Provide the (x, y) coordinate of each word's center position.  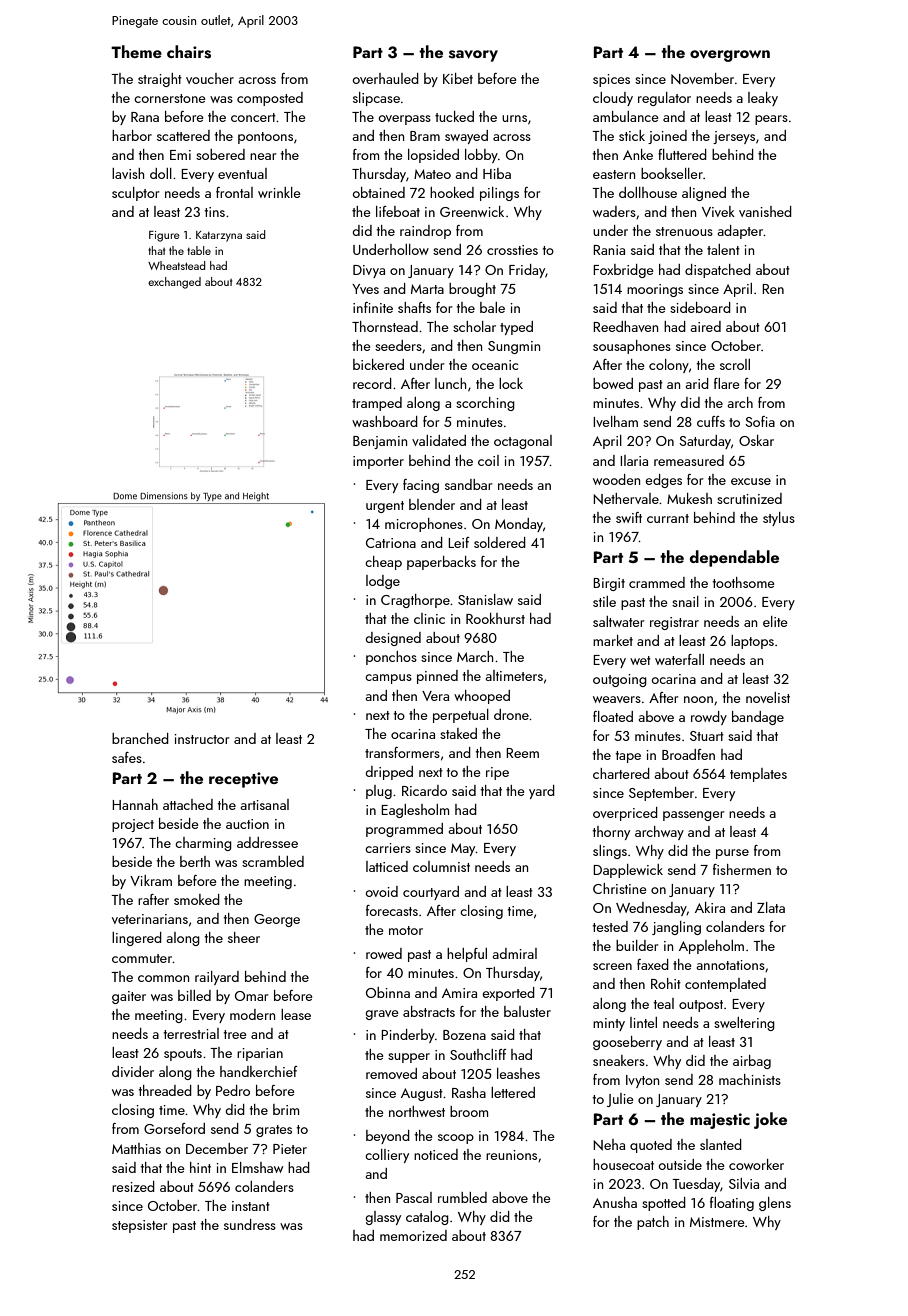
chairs (189, 52)
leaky (763, 99)
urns (514, 118)
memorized (413, 1235)
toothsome (743, 582)
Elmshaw (257, 1167)
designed (393, 639)
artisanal (265, 804)
